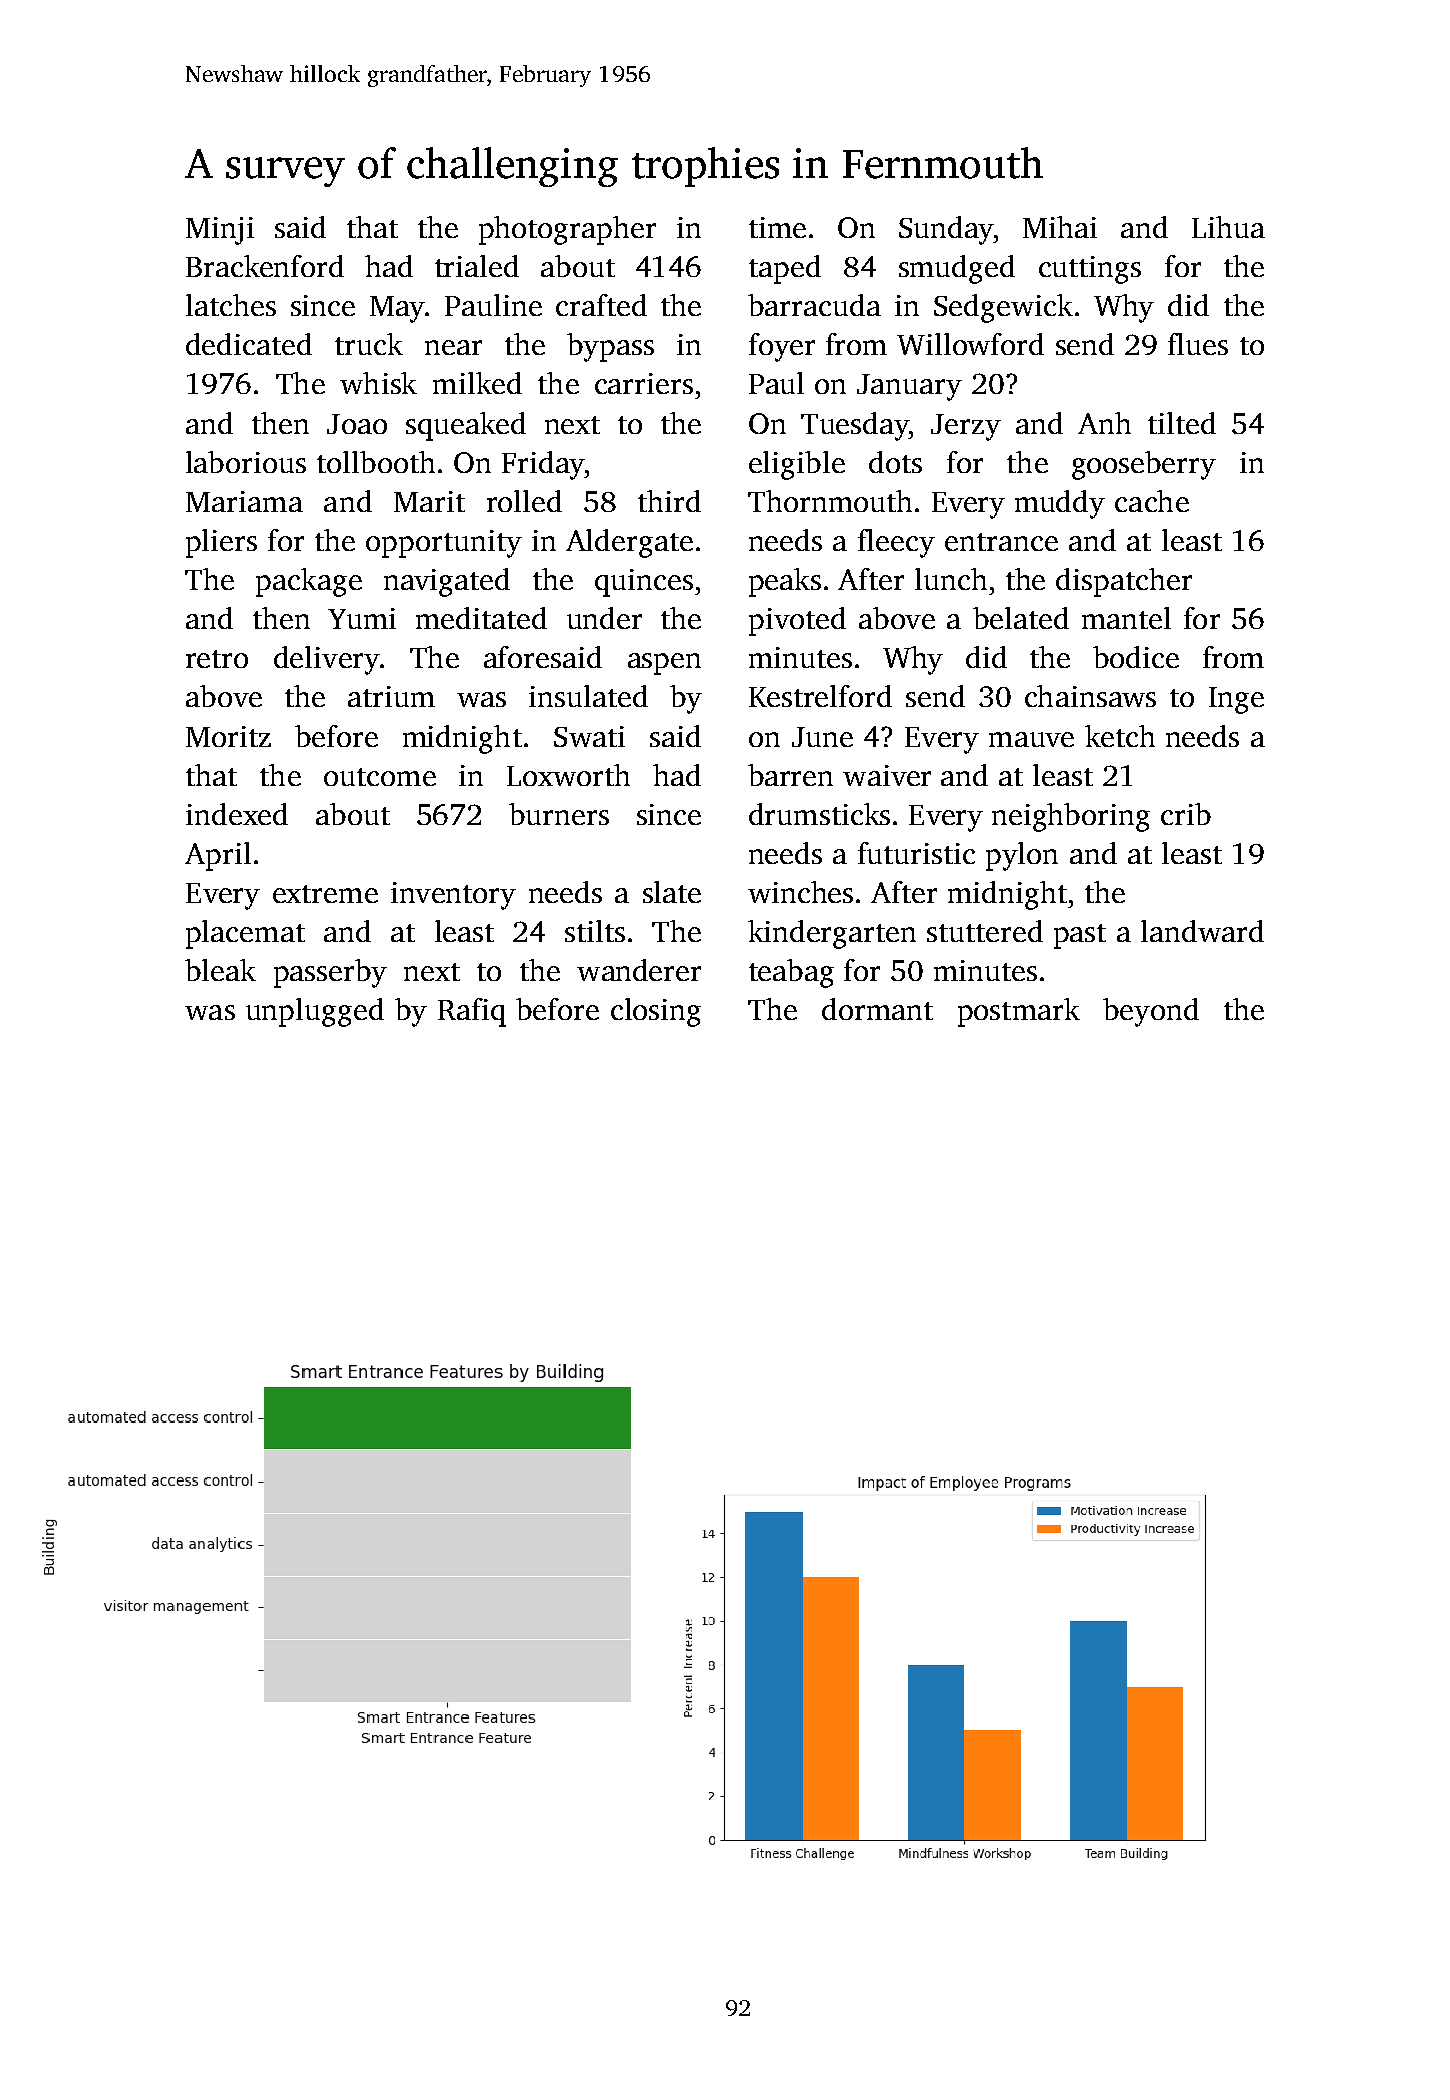  I want to click on Mihai, so click(1060, 227).
